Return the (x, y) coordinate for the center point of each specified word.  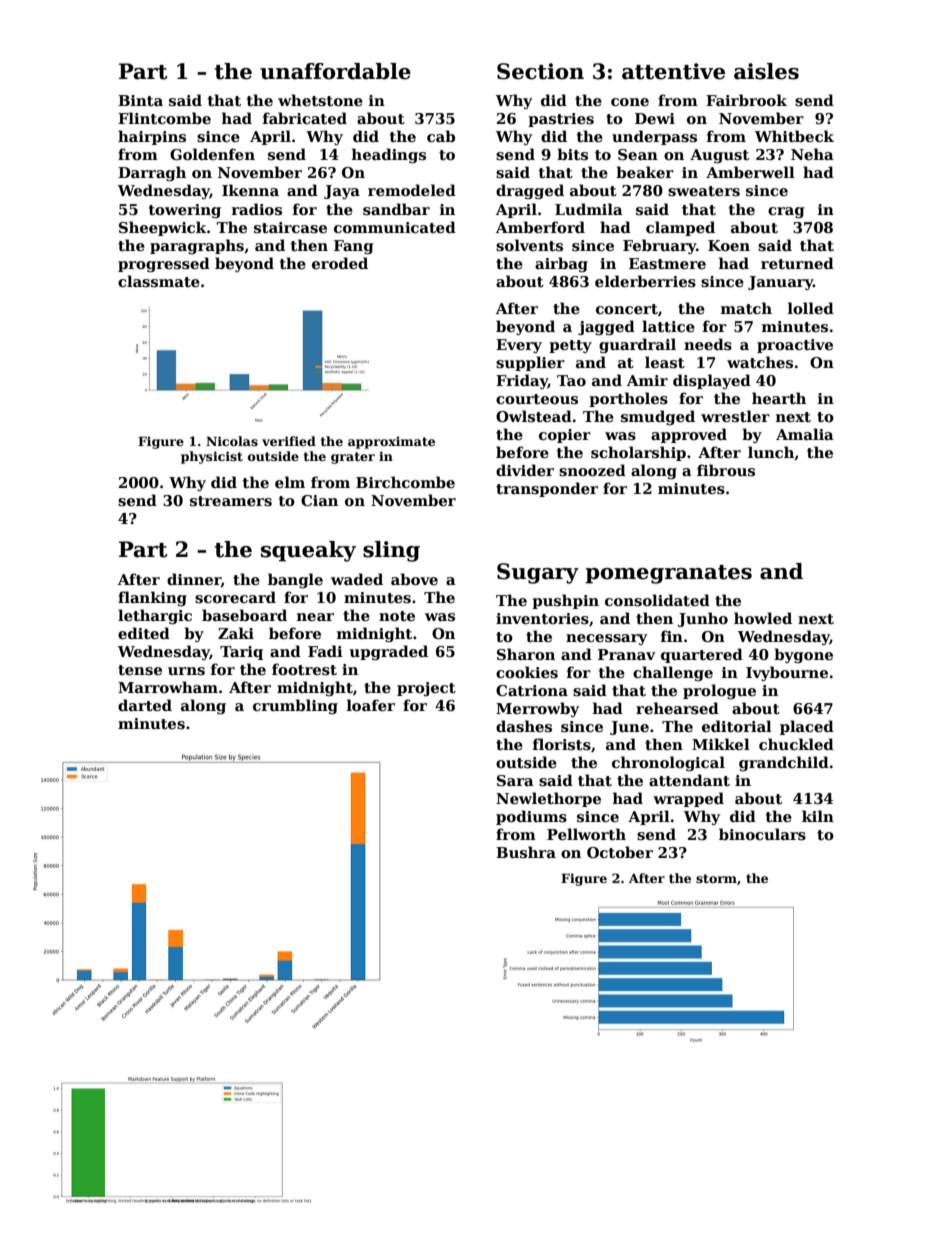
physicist (212, 457)
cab (441, 136)
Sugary (538, 573)
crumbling (295, 706)
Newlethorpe (548, 799)
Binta (140, 100)
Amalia (805, 434)
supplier (530, 363)
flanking (152, 598)
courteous (537, 399)
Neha (812, 154)
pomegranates (668, 574)
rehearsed (677, 708)
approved (689, 435)
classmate (159, 281)
